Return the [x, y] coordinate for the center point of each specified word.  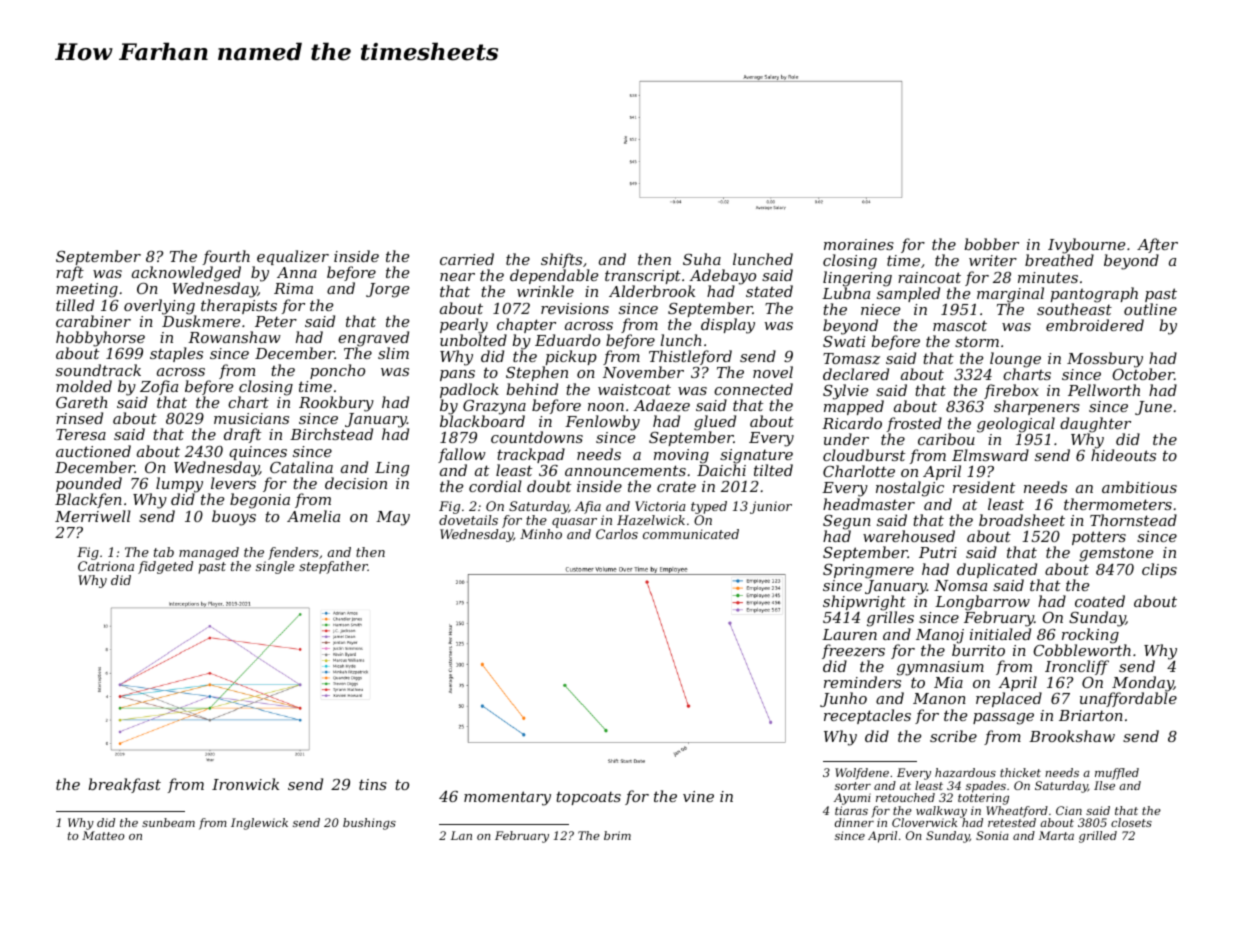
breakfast [124, 785]
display [728, 326]
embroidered [1095, 325]
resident [984, 487]
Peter [276, 321]
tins [373, 784]
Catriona [106, 566]
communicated [691, 534]
